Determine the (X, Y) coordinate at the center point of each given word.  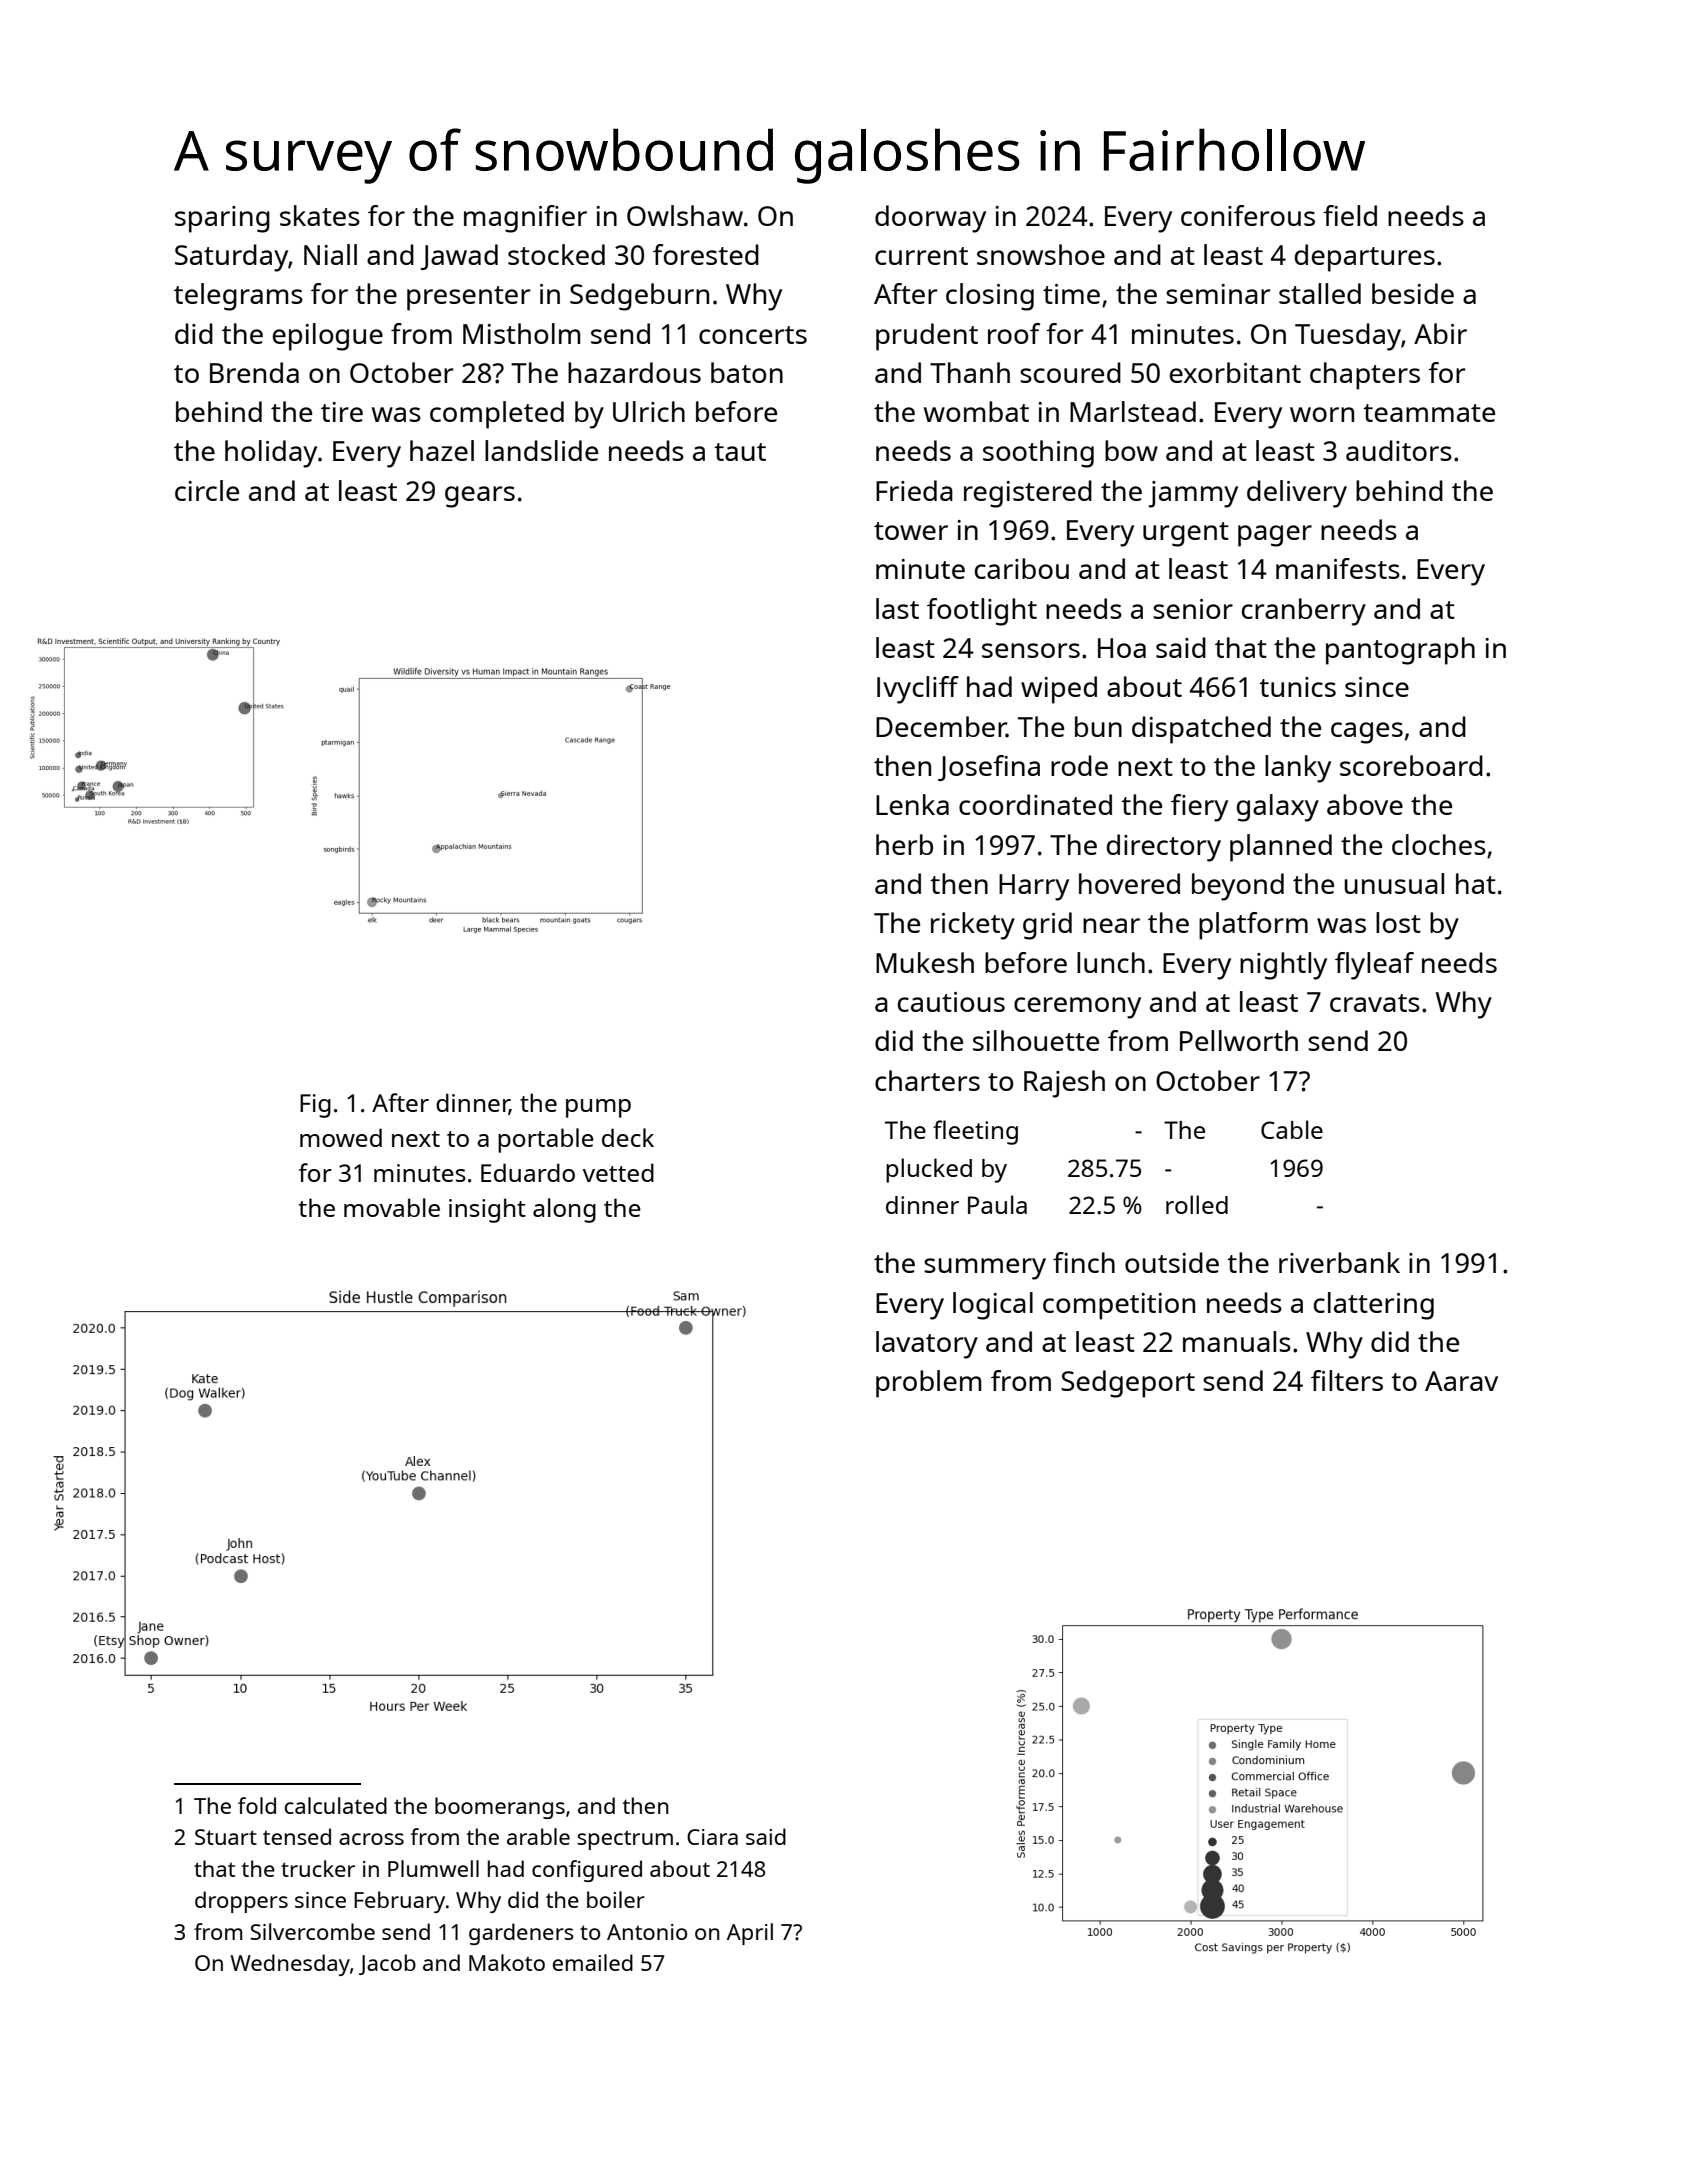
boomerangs (500, 1808)
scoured (1070, 372)
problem (928, 1384)
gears (480, 497)
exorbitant (1235, 372)
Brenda (254, 372)
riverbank (1339, 1262)
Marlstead (1133, 411)
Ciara (712, 1837)
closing (990, 297)
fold (257, 1805)
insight (487, 1210)
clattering (1374, 1306)
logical (993, 1306)
